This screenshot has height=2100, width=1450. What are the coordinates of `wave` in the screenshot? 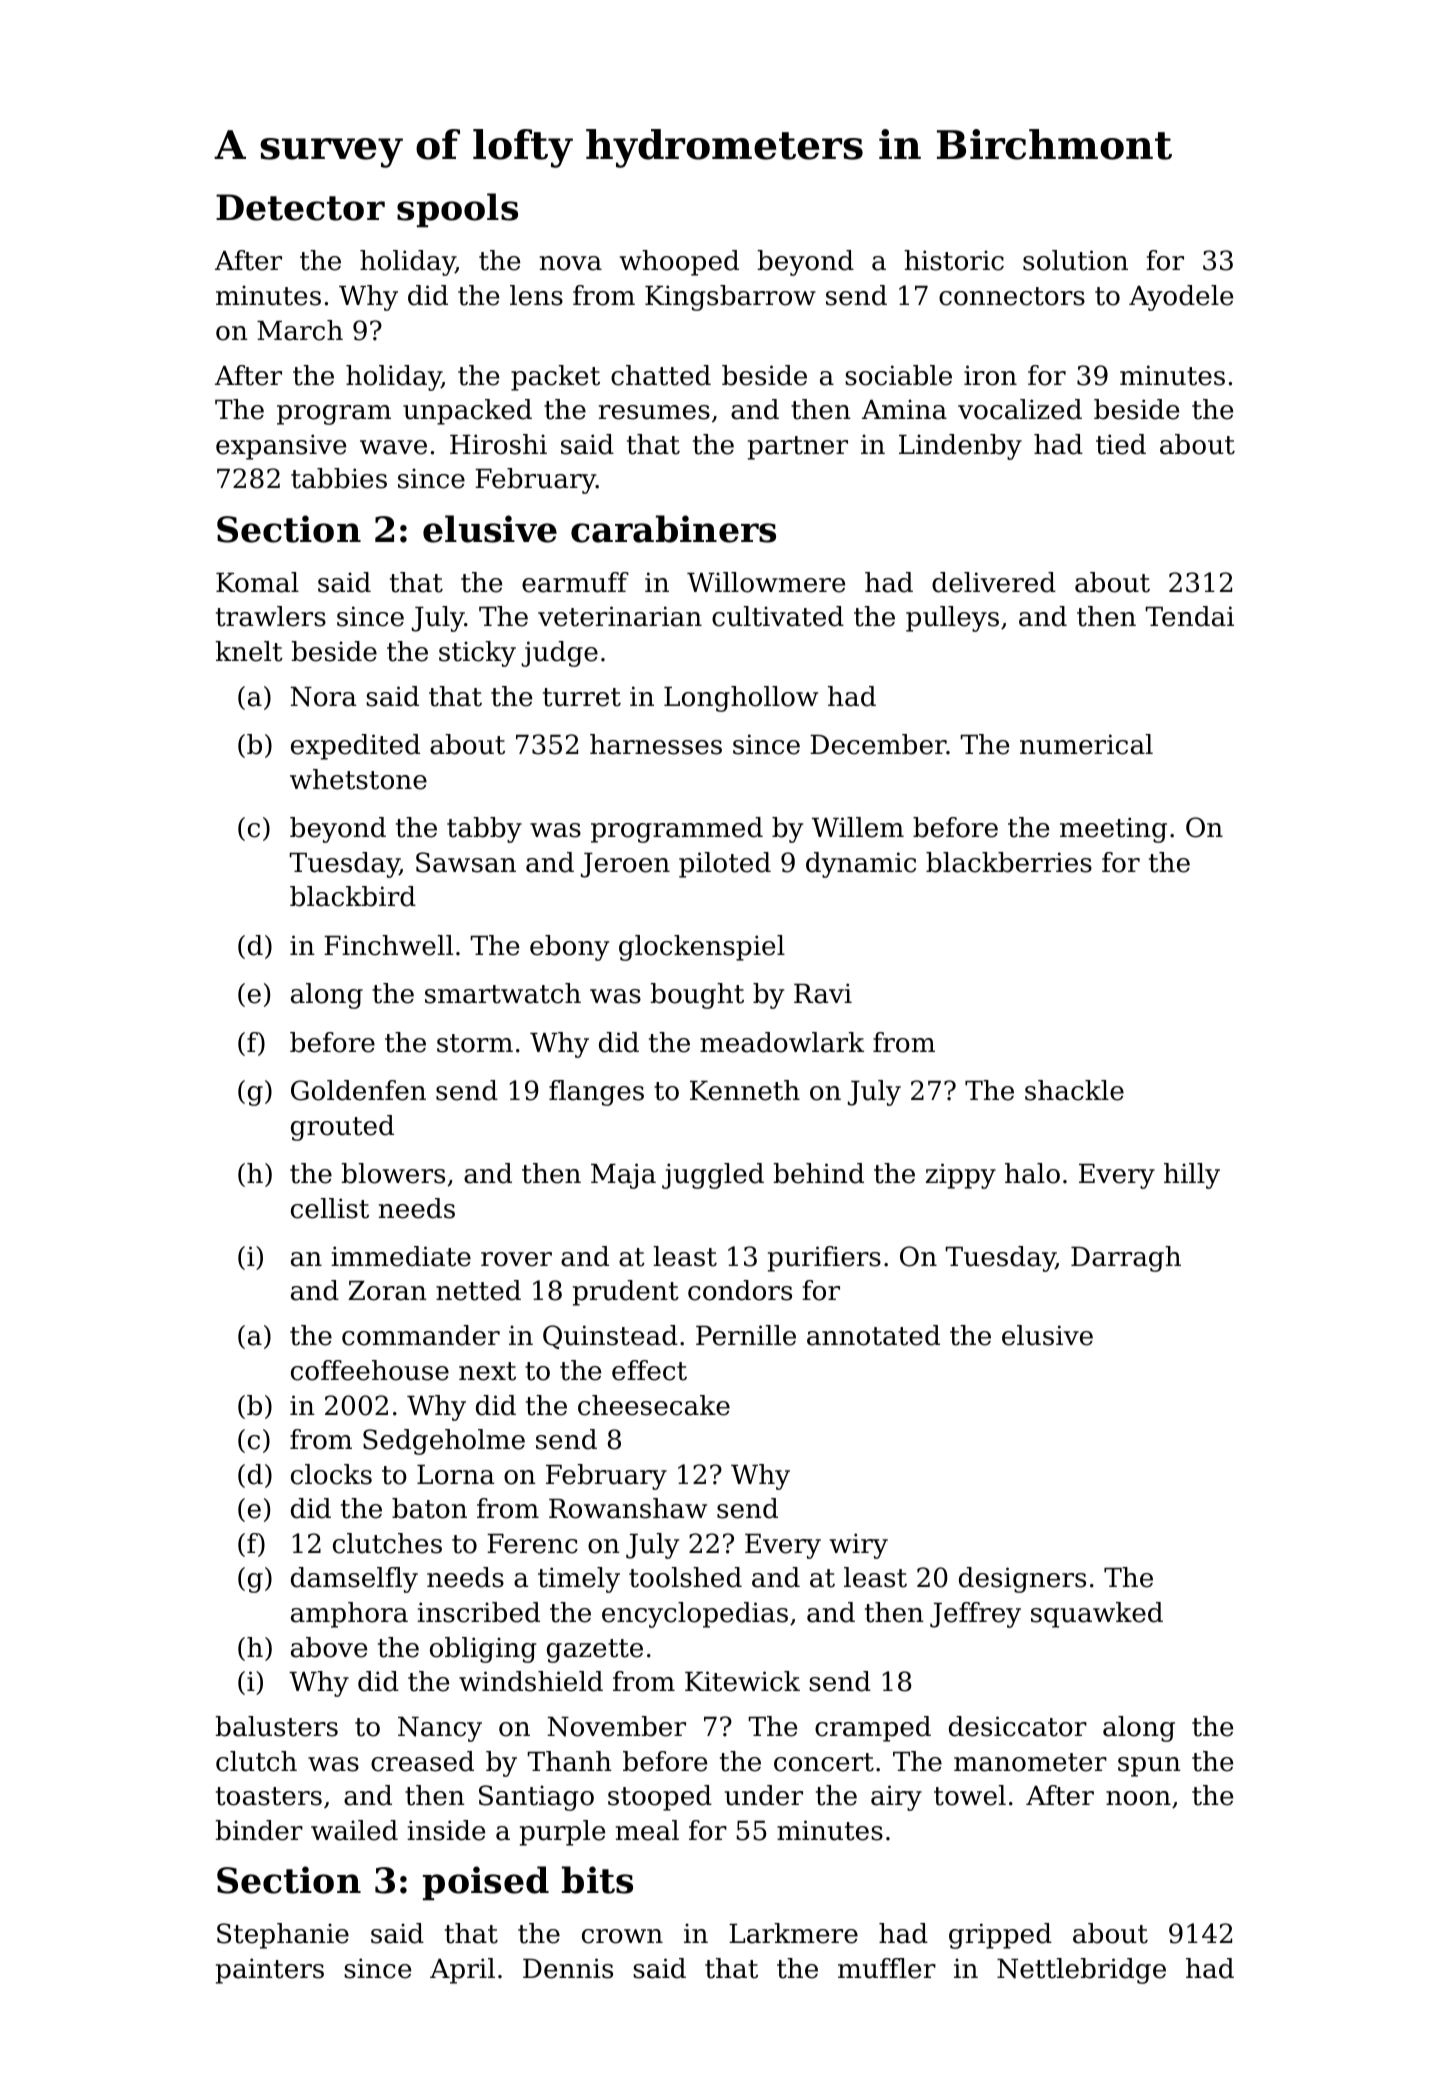 It's located at (393, 447).
